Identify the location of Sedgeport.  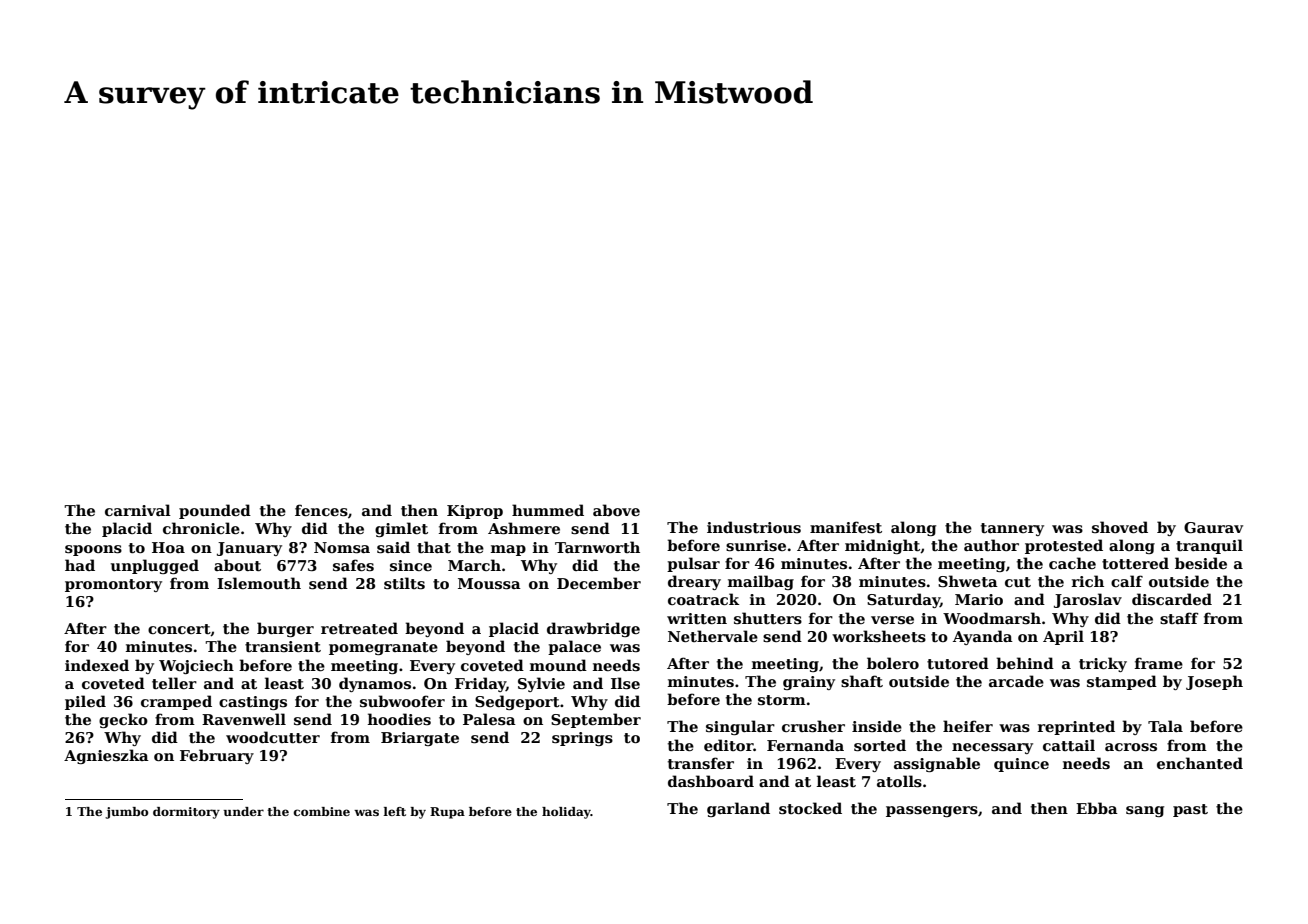
(517, 702).
